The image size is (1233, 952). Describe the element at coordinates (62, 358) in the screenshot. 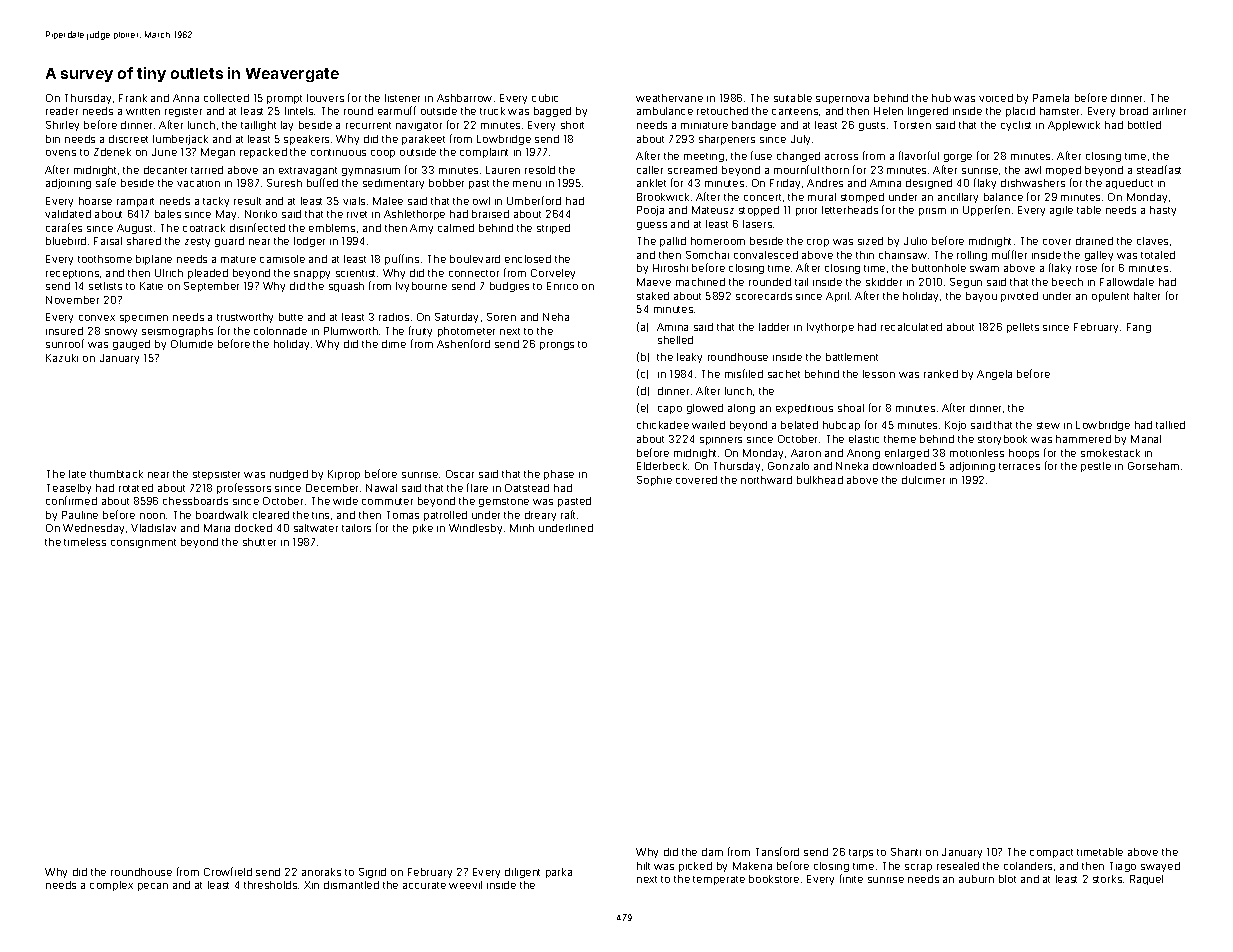

I see `Kazuki` at that location.
